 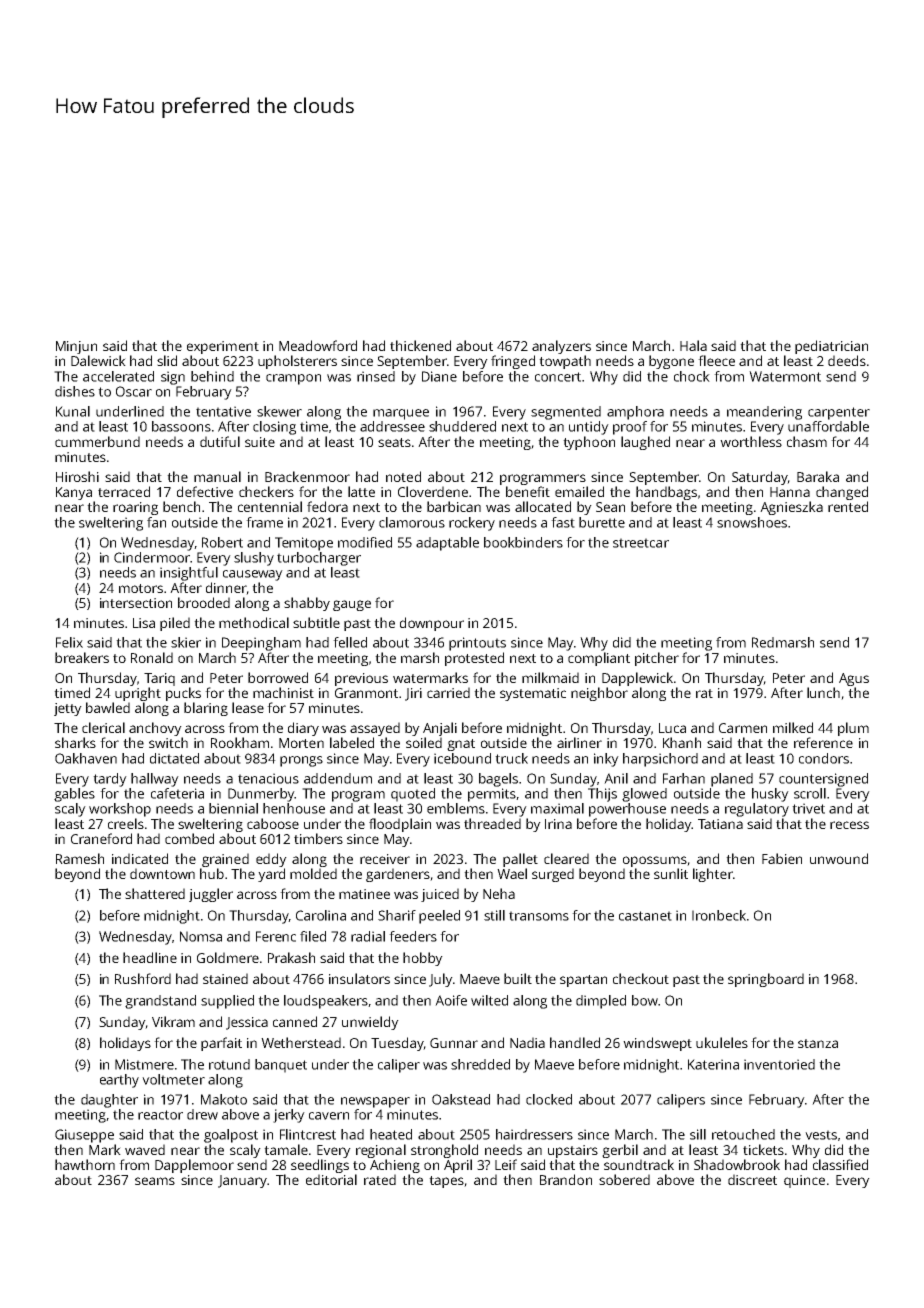 What do you see at coordinates (376, 376) in the page?
I see `rinsed` at bounding box center [376, 376].
